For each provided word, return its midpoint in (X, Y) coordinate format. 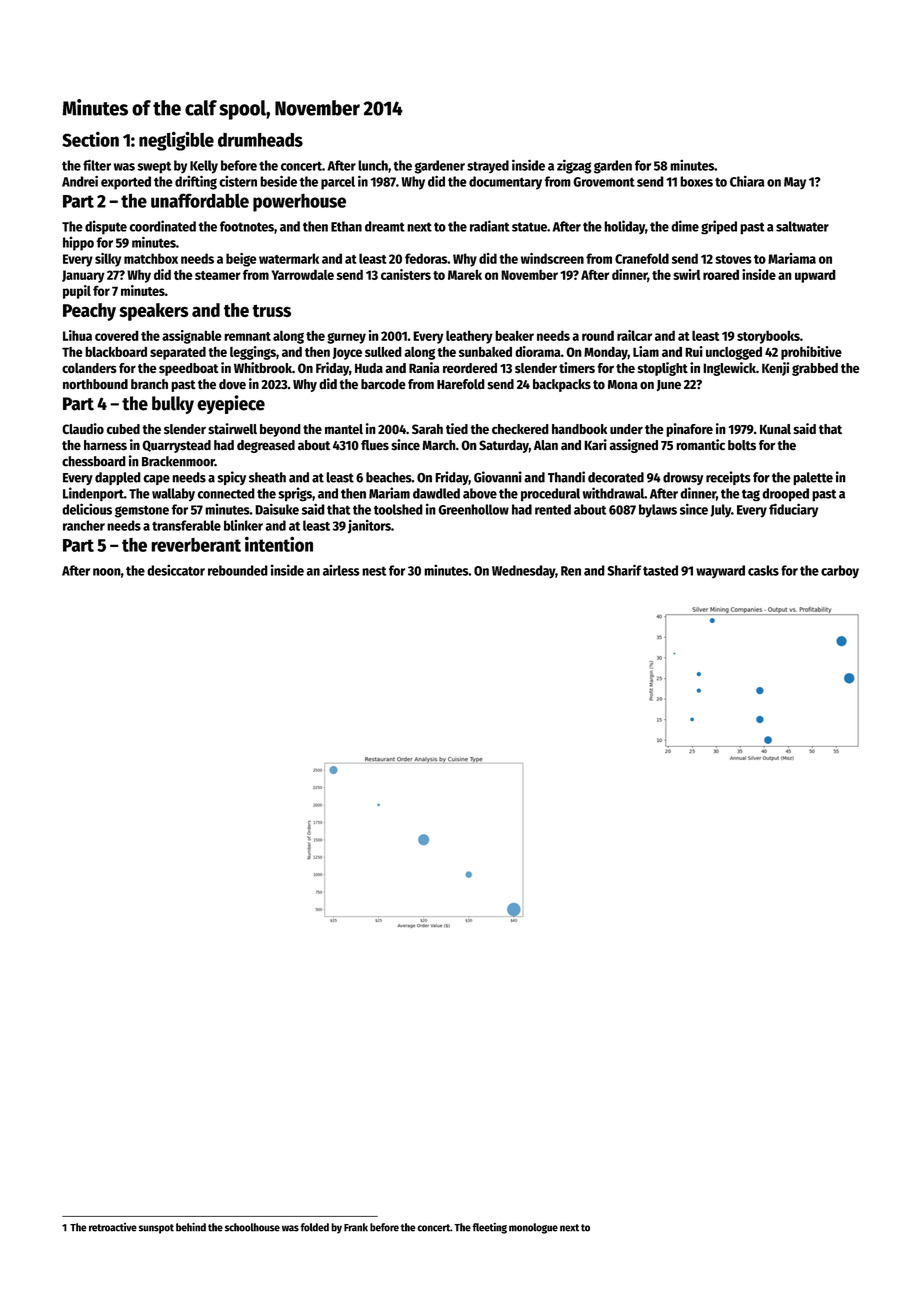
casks (763, 570)
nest (374, 571)
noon (107, 572)
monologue (533, 1228)
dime (685, 226)
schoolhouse (252, 1227)
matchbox (151, 258)
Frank (356, 1227)
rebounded (238, 570)
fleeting (489, 1228)
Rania (424, 367)
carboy (840, 572)
